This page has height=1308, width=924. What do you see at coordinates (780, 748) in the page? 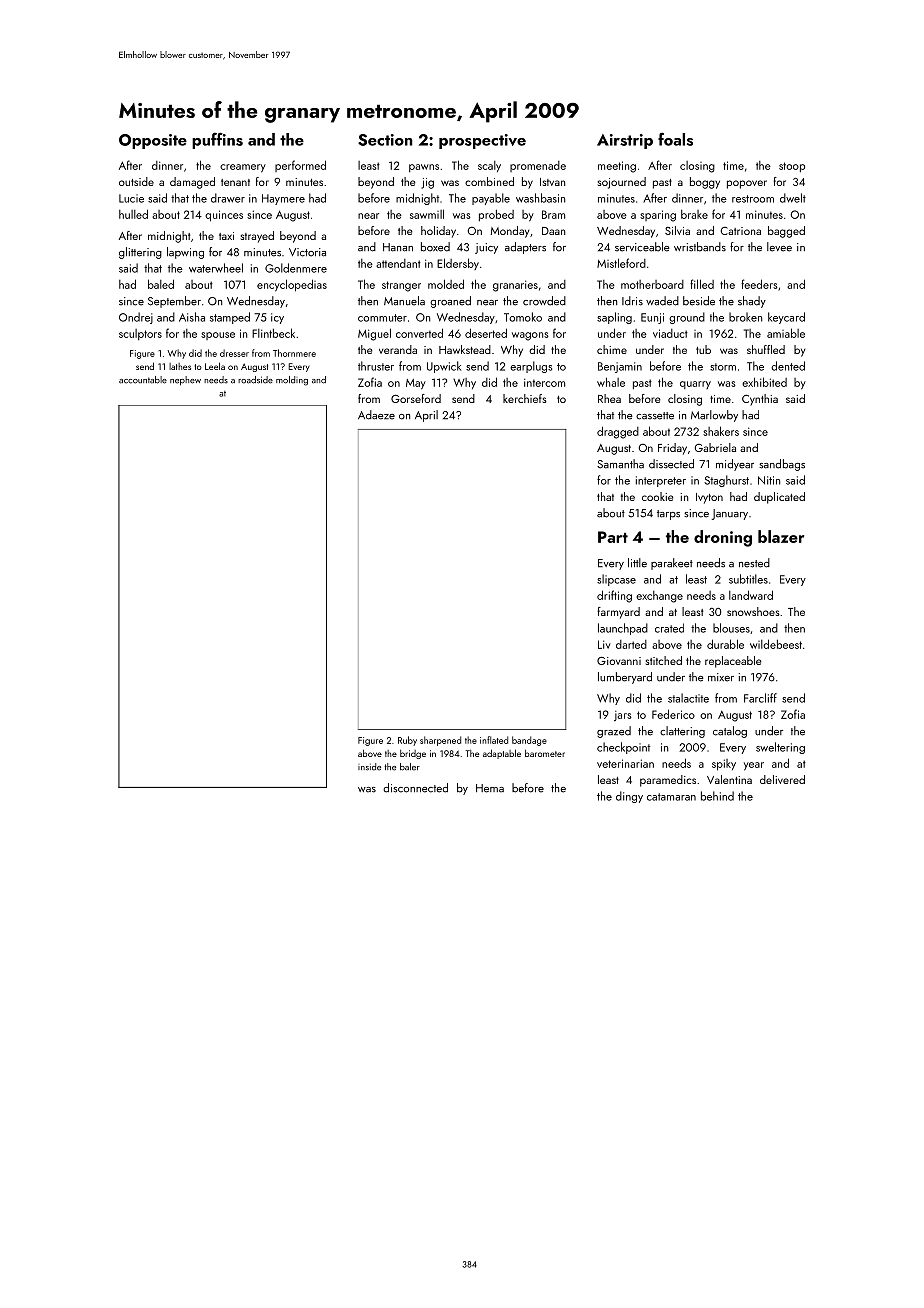
I see `sweltering` at bounding box center [780, 748].
